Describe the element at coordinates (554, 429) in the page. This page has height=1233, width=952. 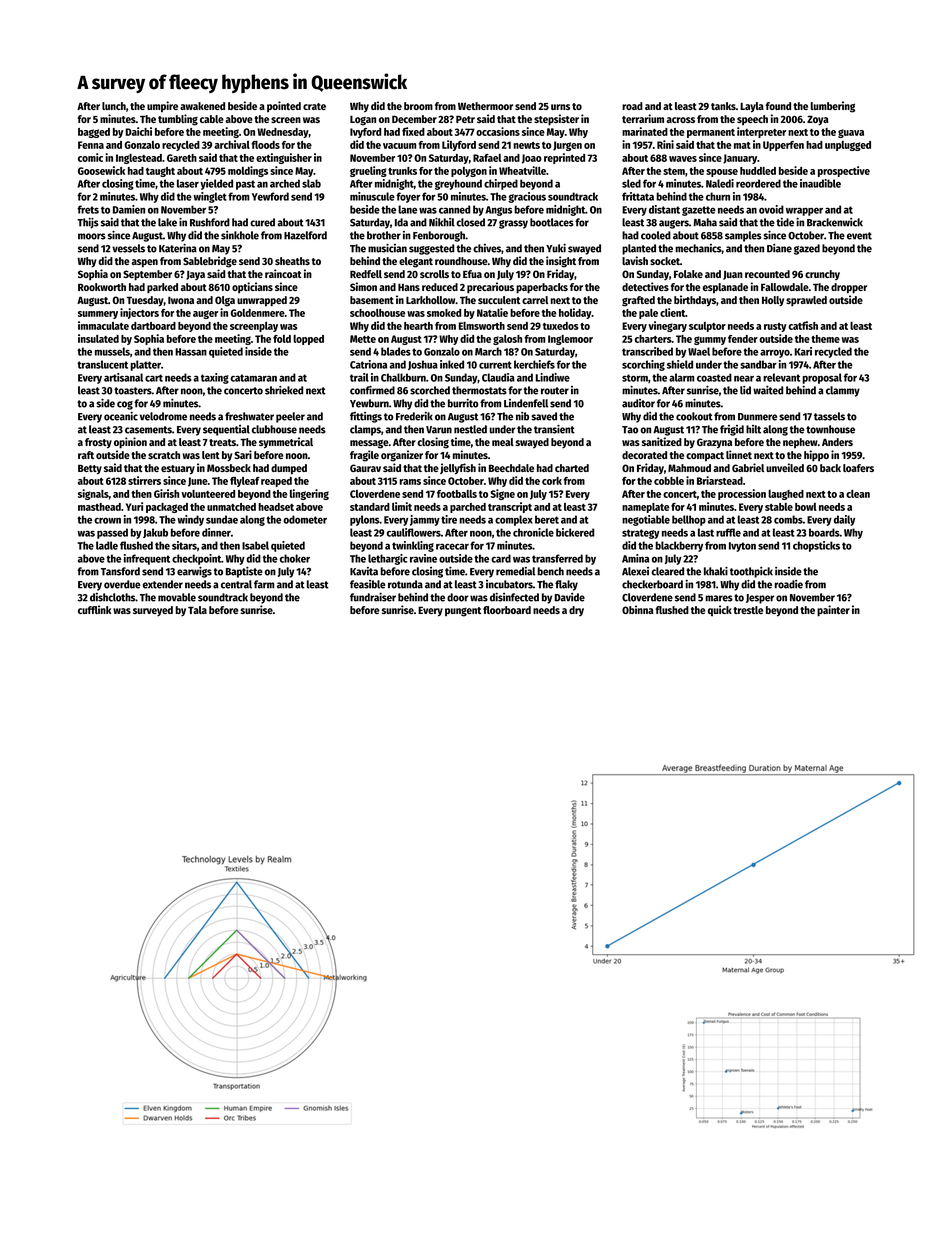
I see `transient` at that location.
